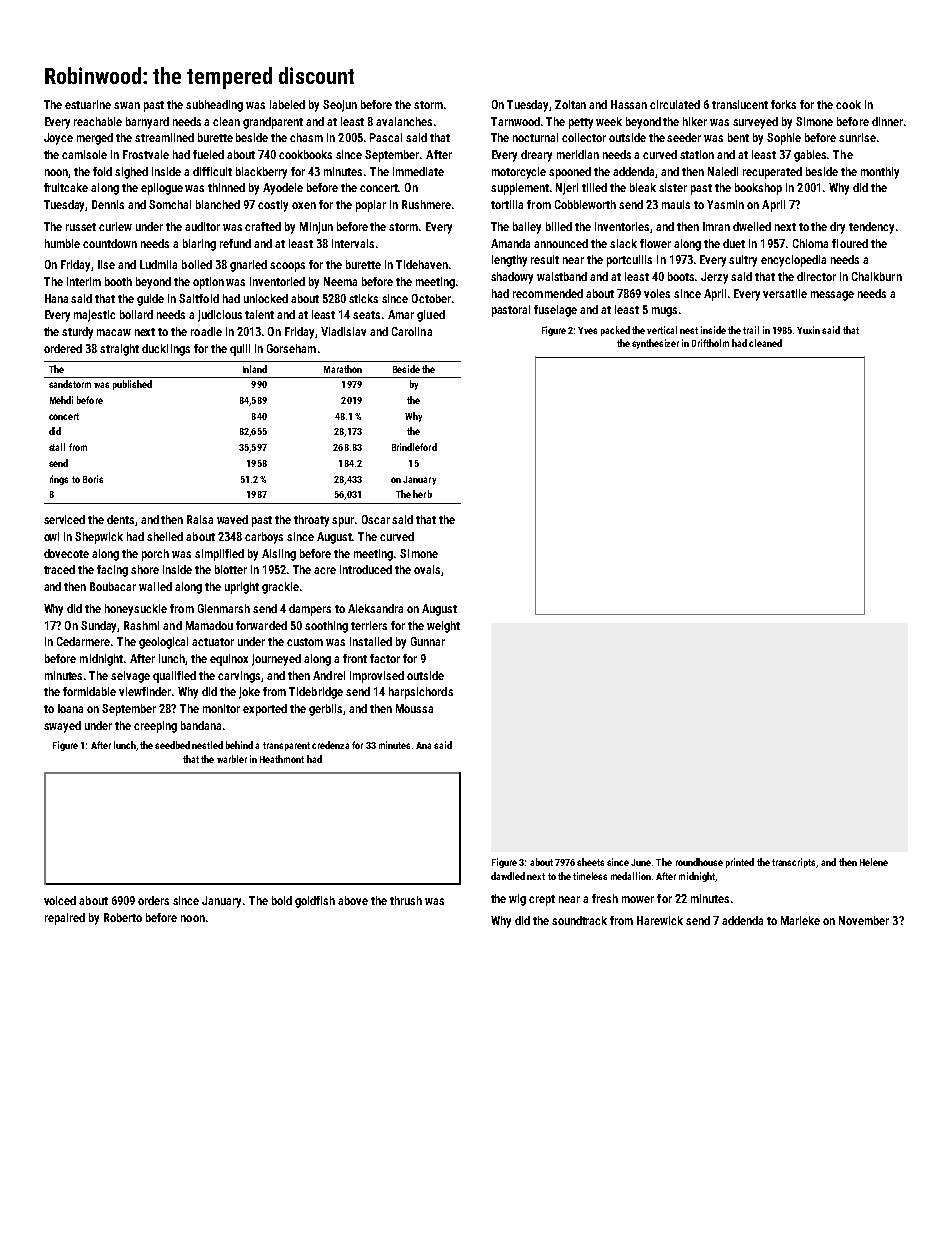 This image has width=952, height=1233. I want to click on warbler, so click(232, 759).
